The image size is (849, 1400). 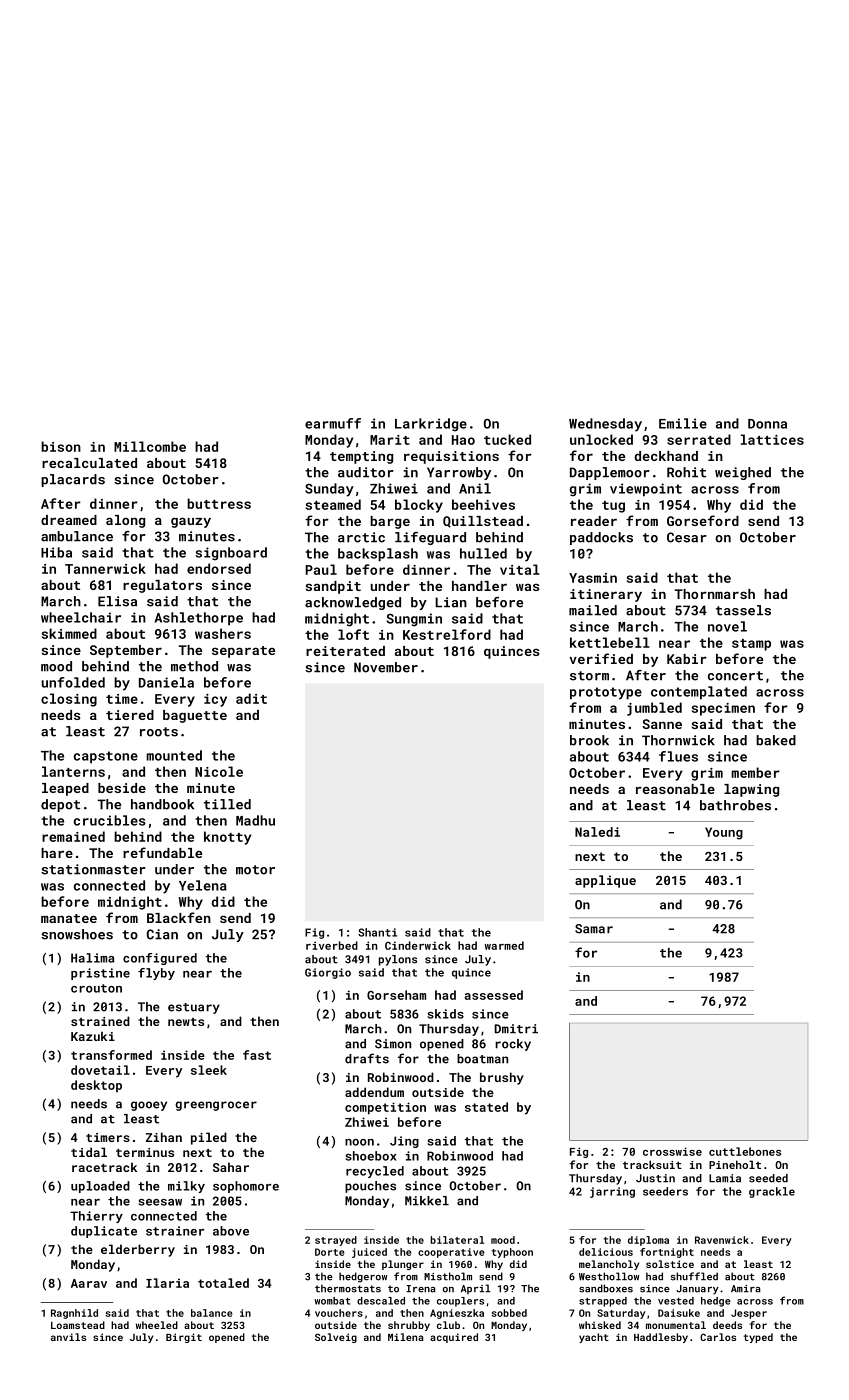 I want to click on Quillstead, so click(x=483, y=522).
